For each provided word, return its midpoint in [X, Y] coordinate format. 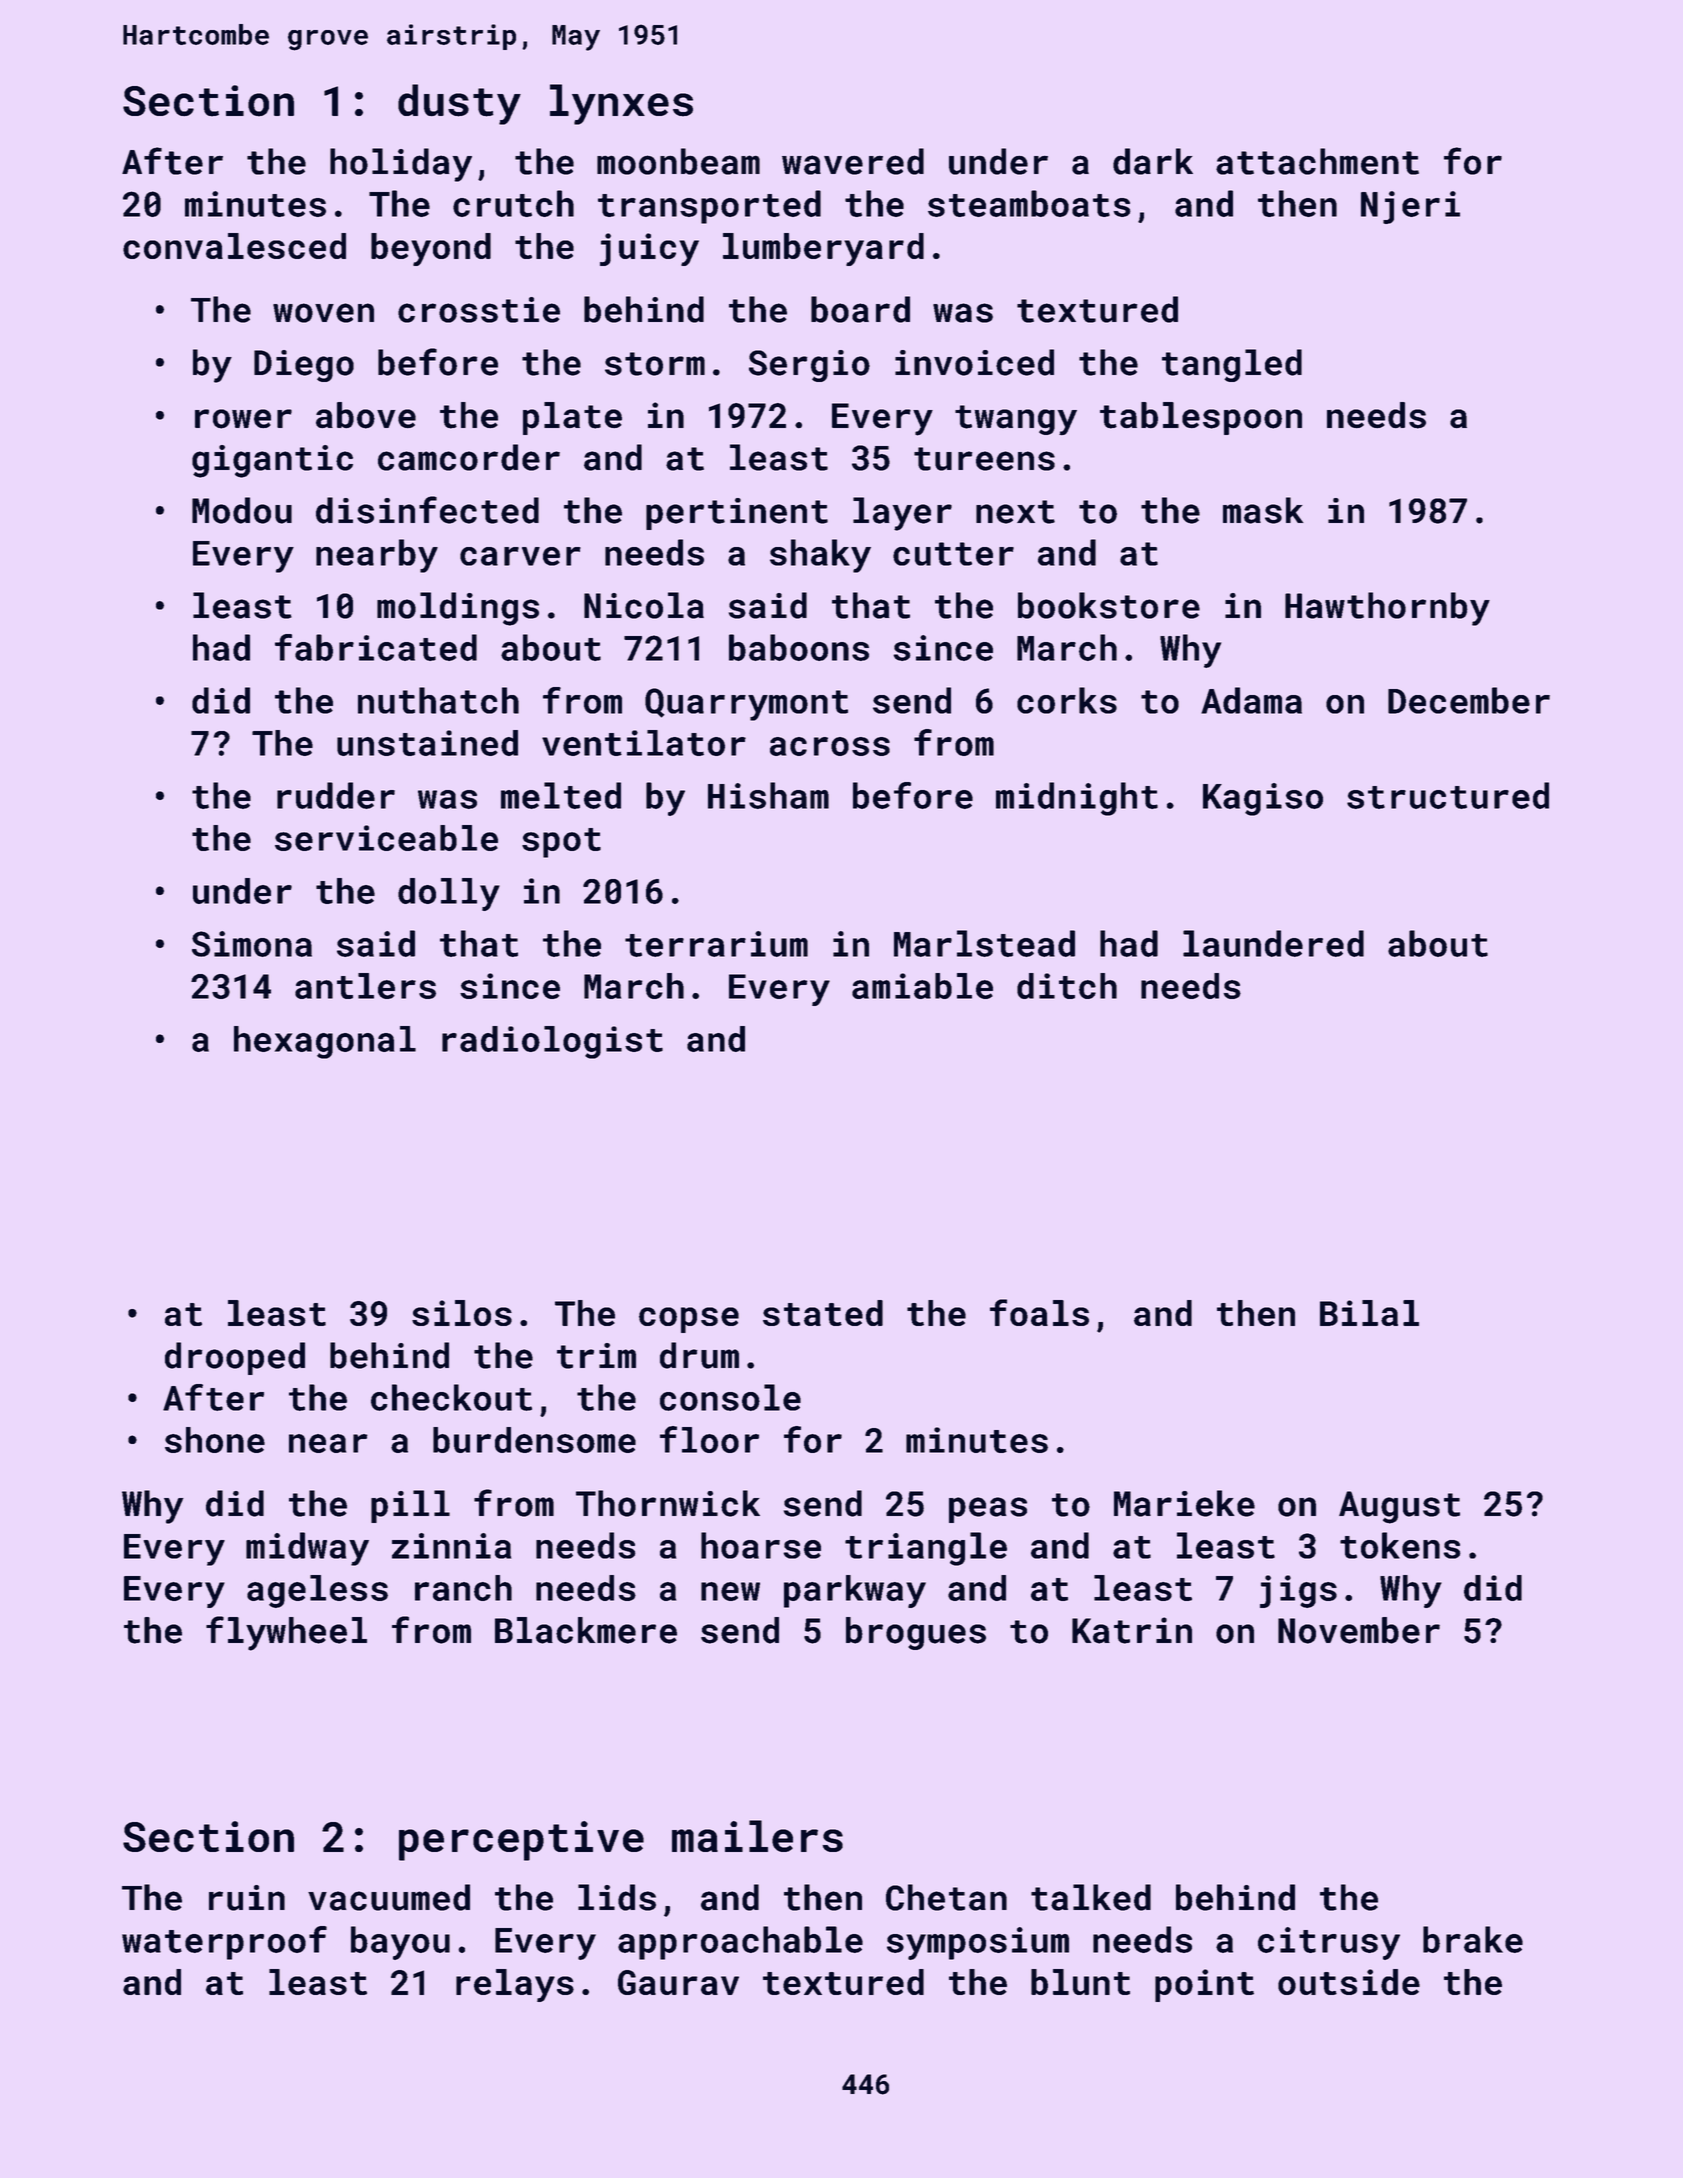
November [1359, 1630]
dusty [459, 104]
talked [1091, 1897]
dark [1153, 161]
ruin [247, 1898]
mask [1263, 510]
